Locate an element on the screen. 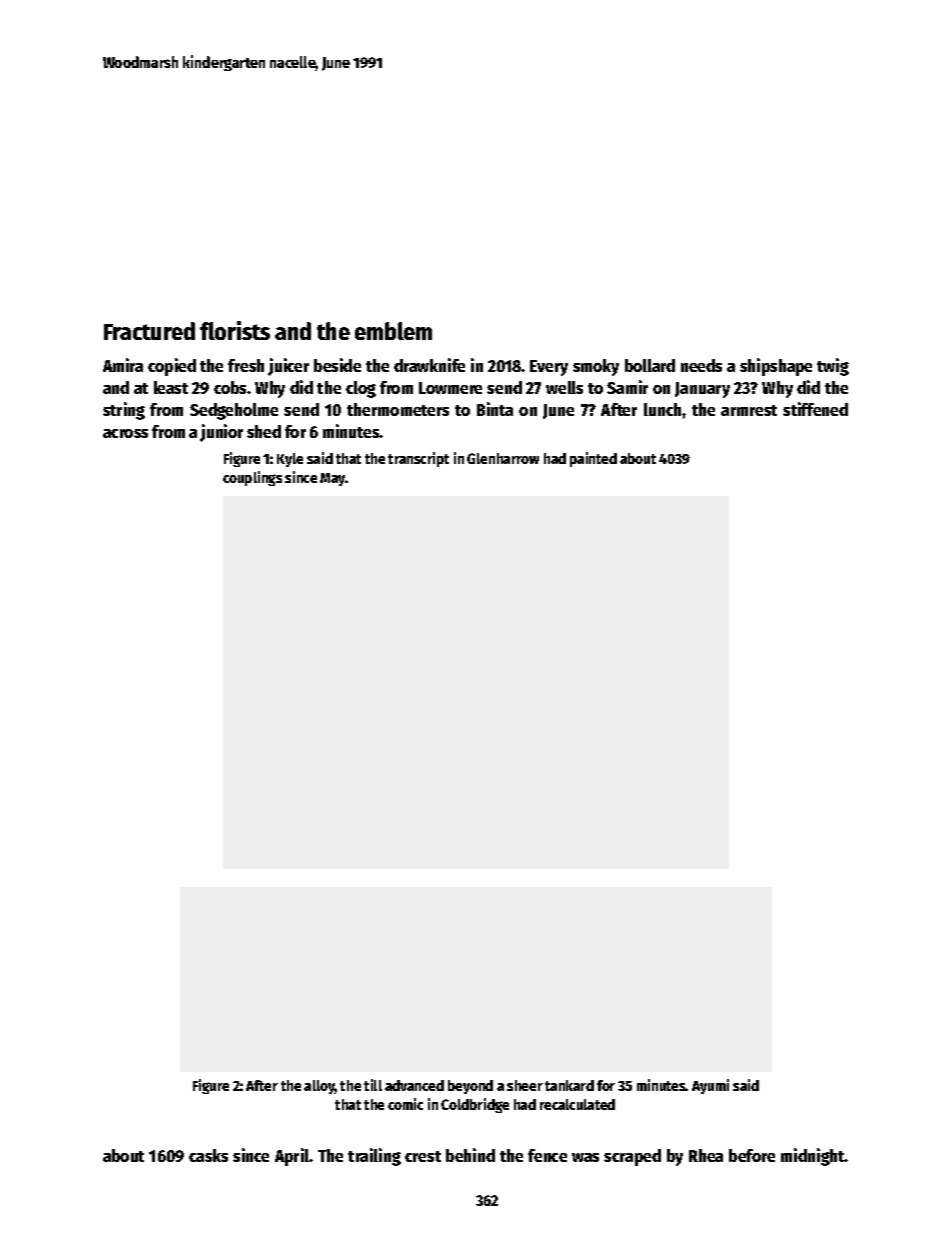 The height and width of the screenshot is (1233, 952). midnight is located at coordinates (813, 1157).
